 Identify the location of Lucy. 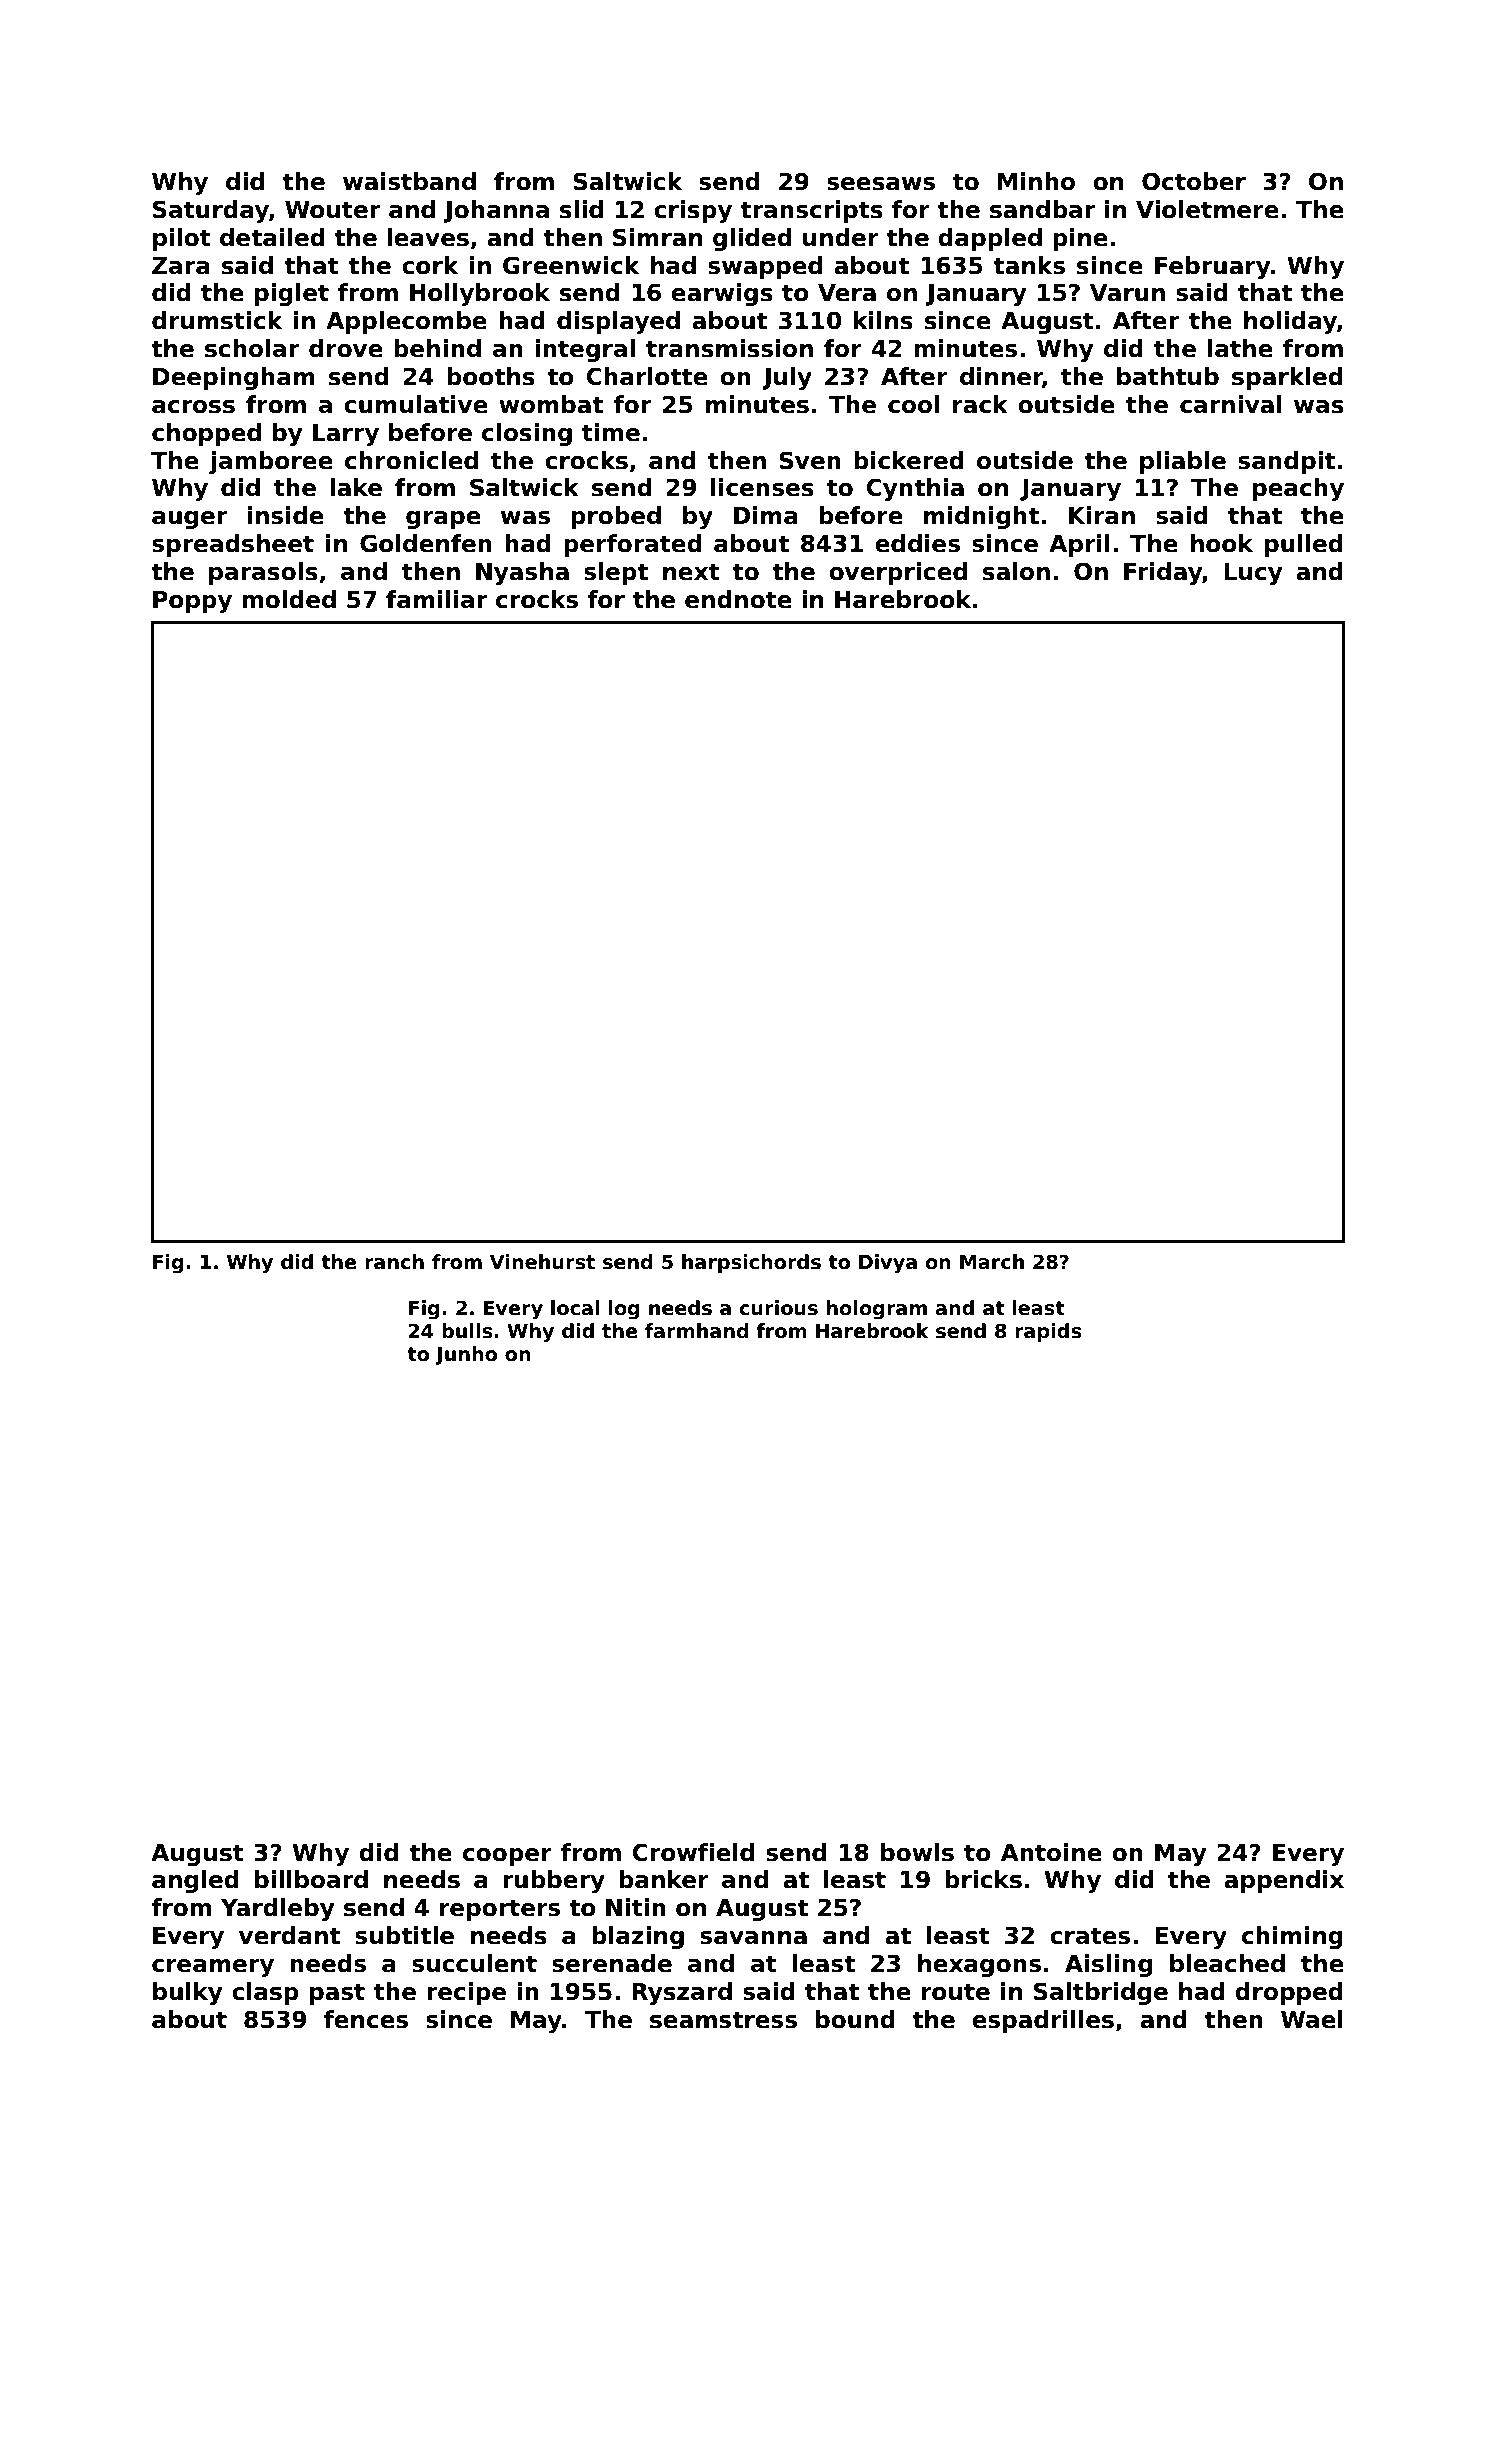
(1253, 574).
